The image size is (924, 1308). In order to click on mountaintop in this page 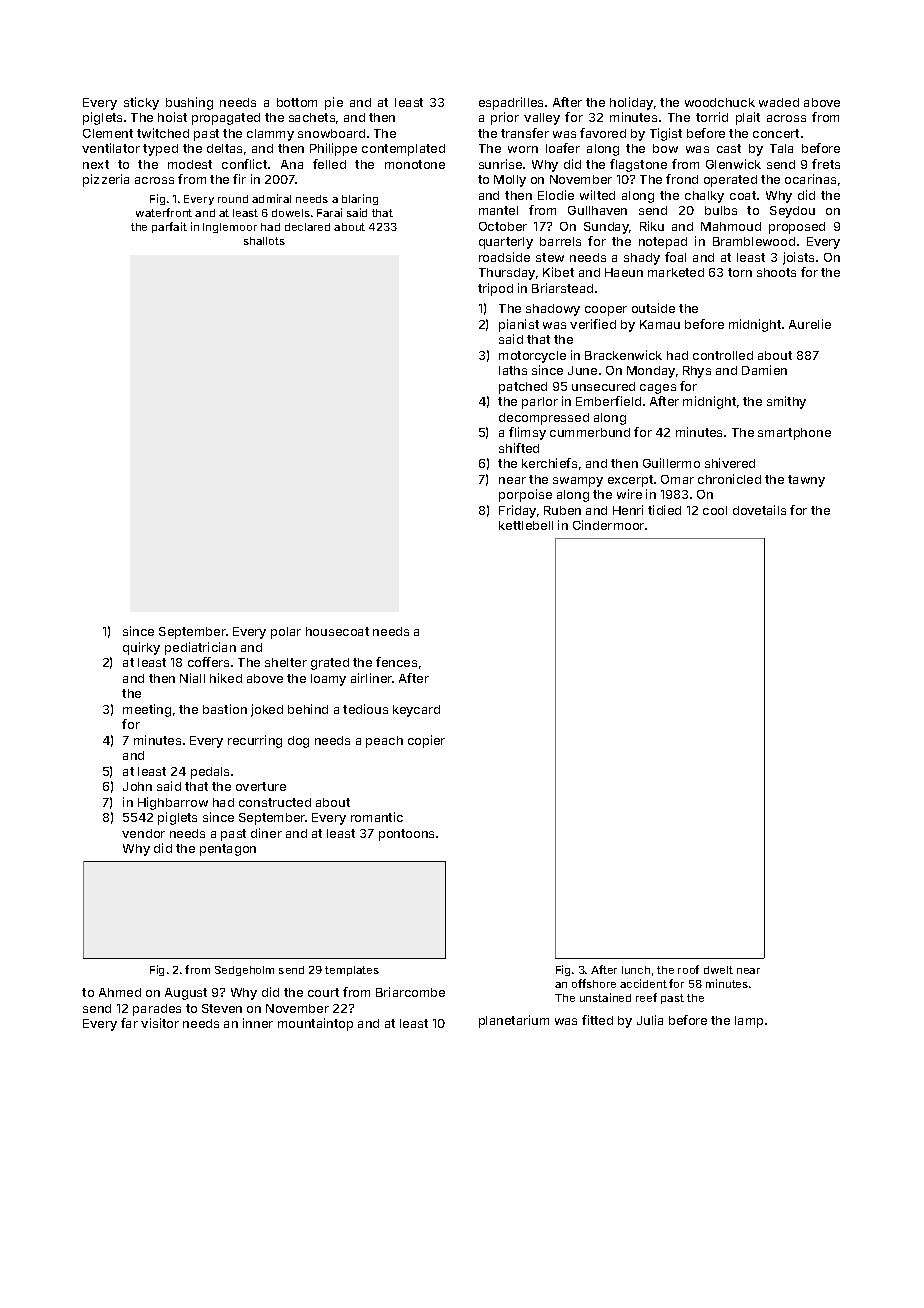, I will do `click(315, 1024)`.
